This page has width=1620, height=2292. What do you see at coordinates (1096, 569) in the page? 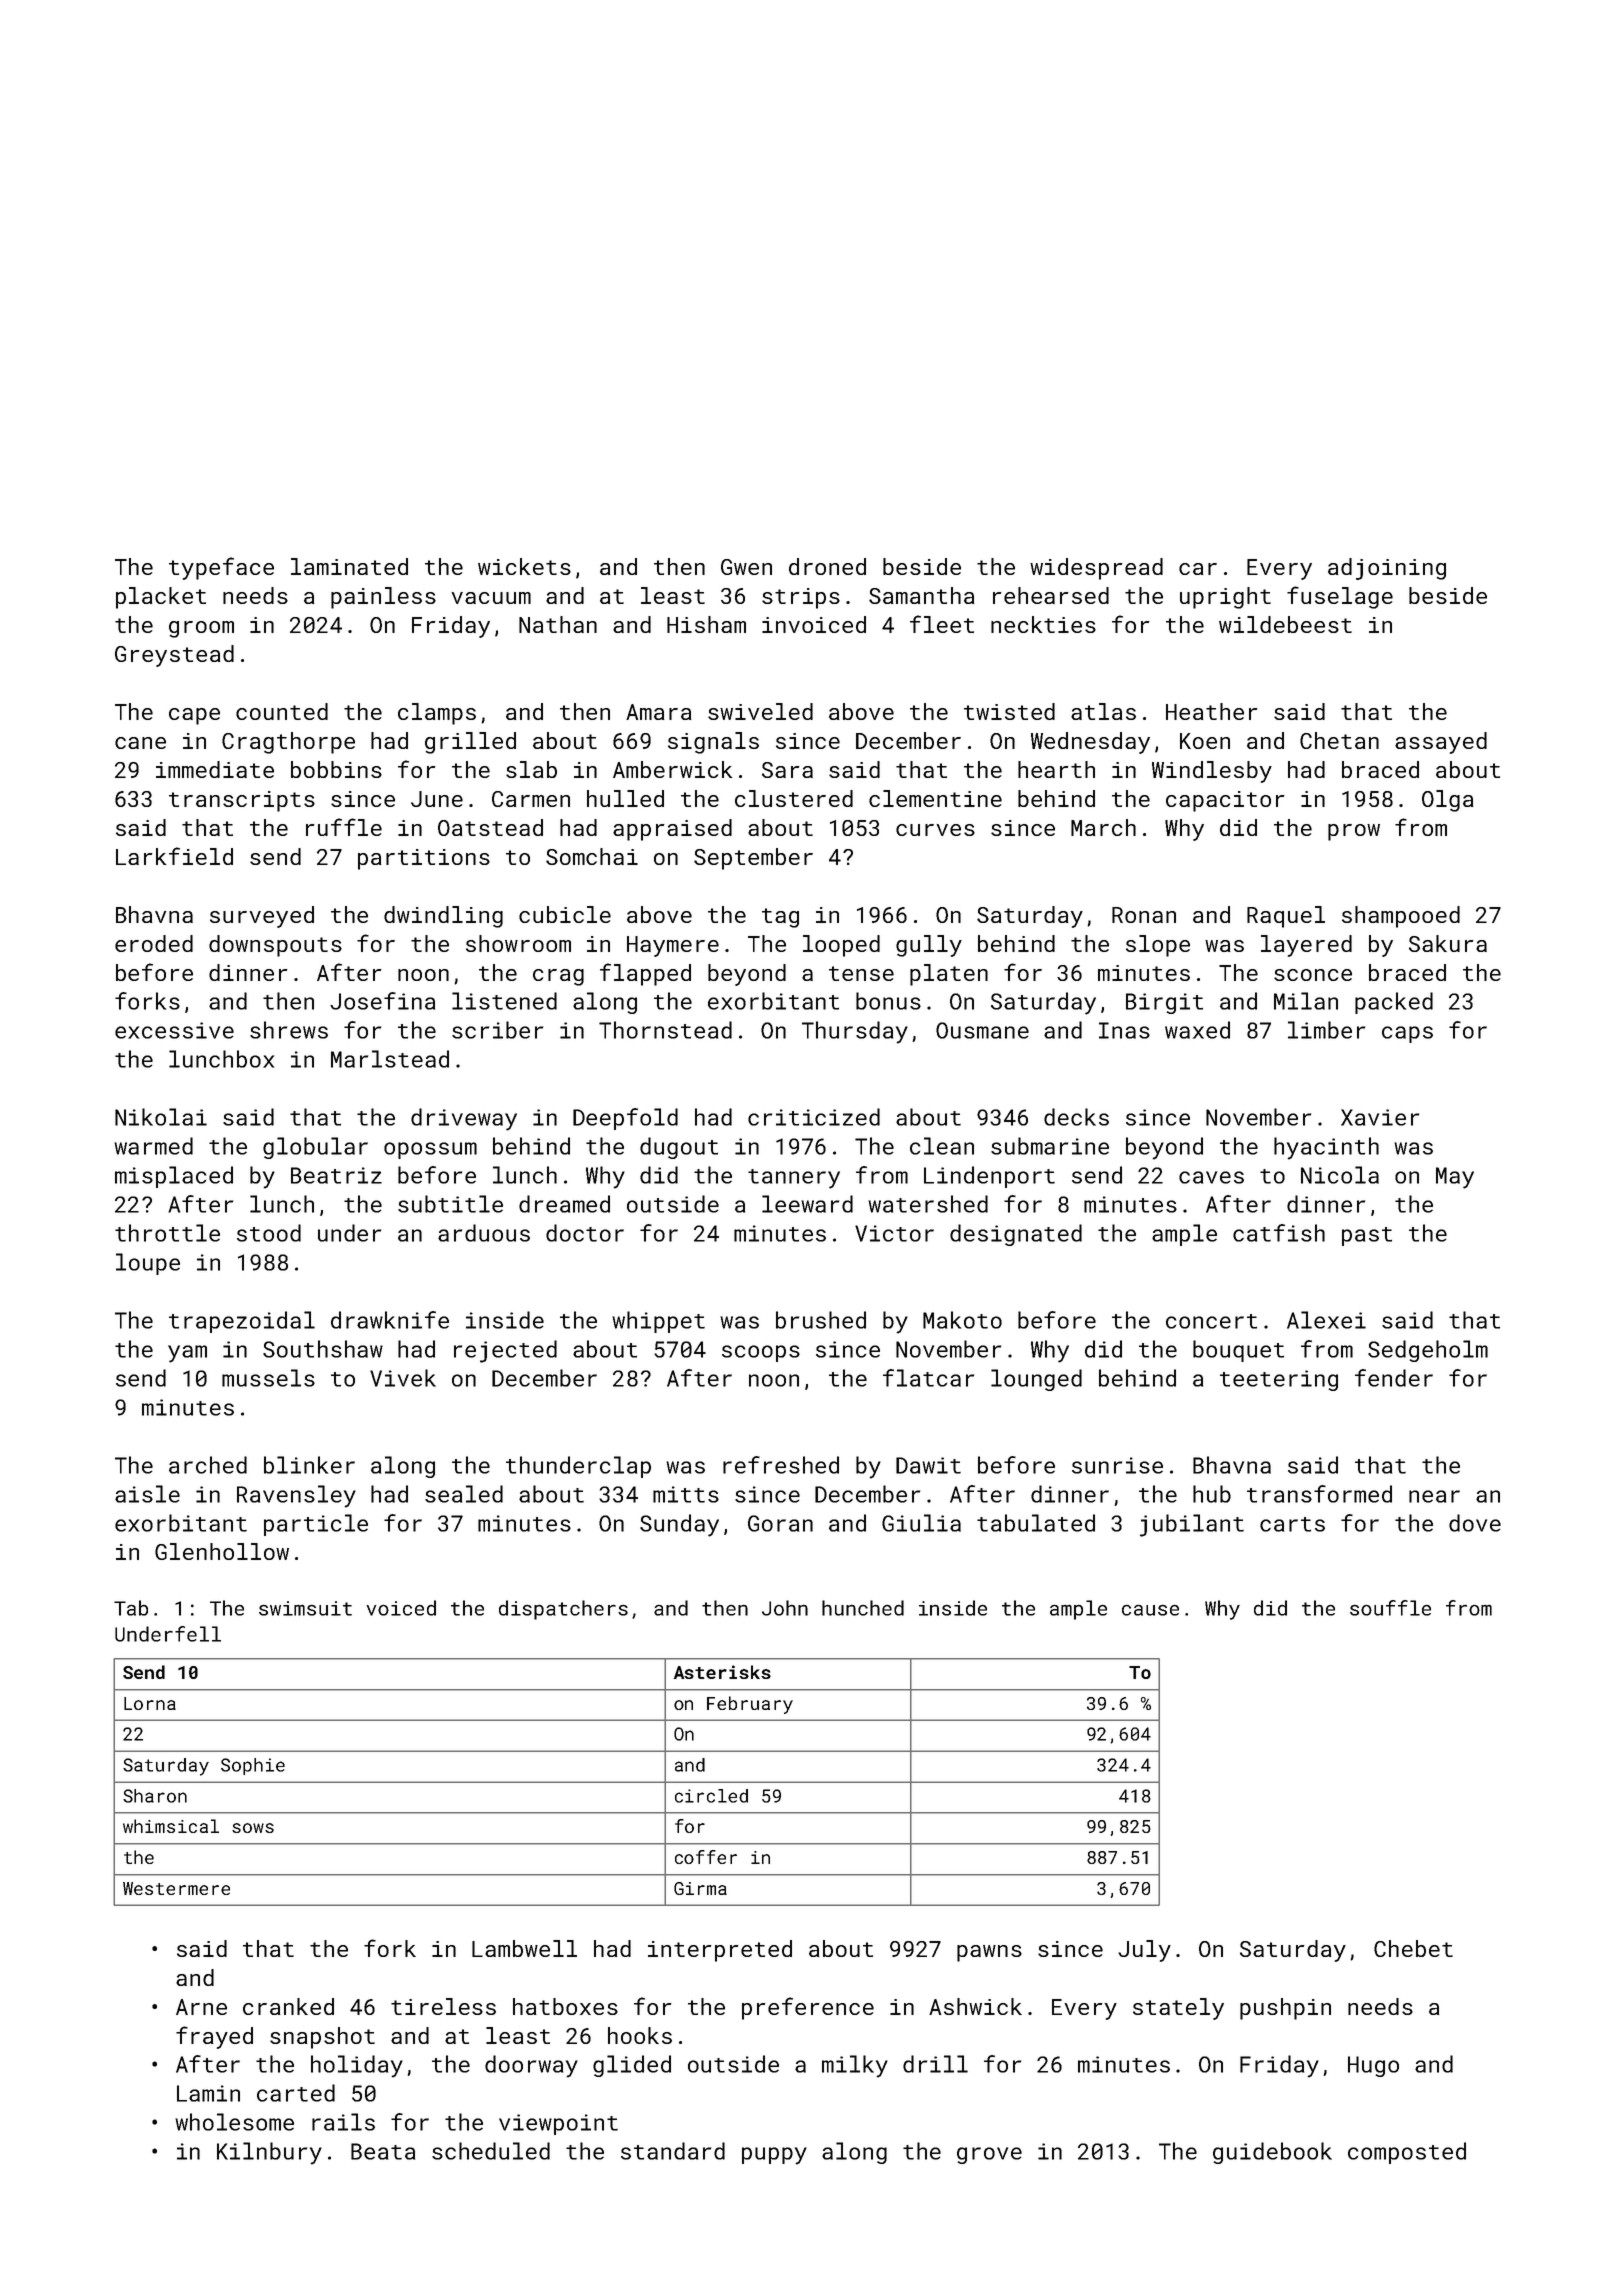
I see `widespread` at bounding box center [1096, 569].
